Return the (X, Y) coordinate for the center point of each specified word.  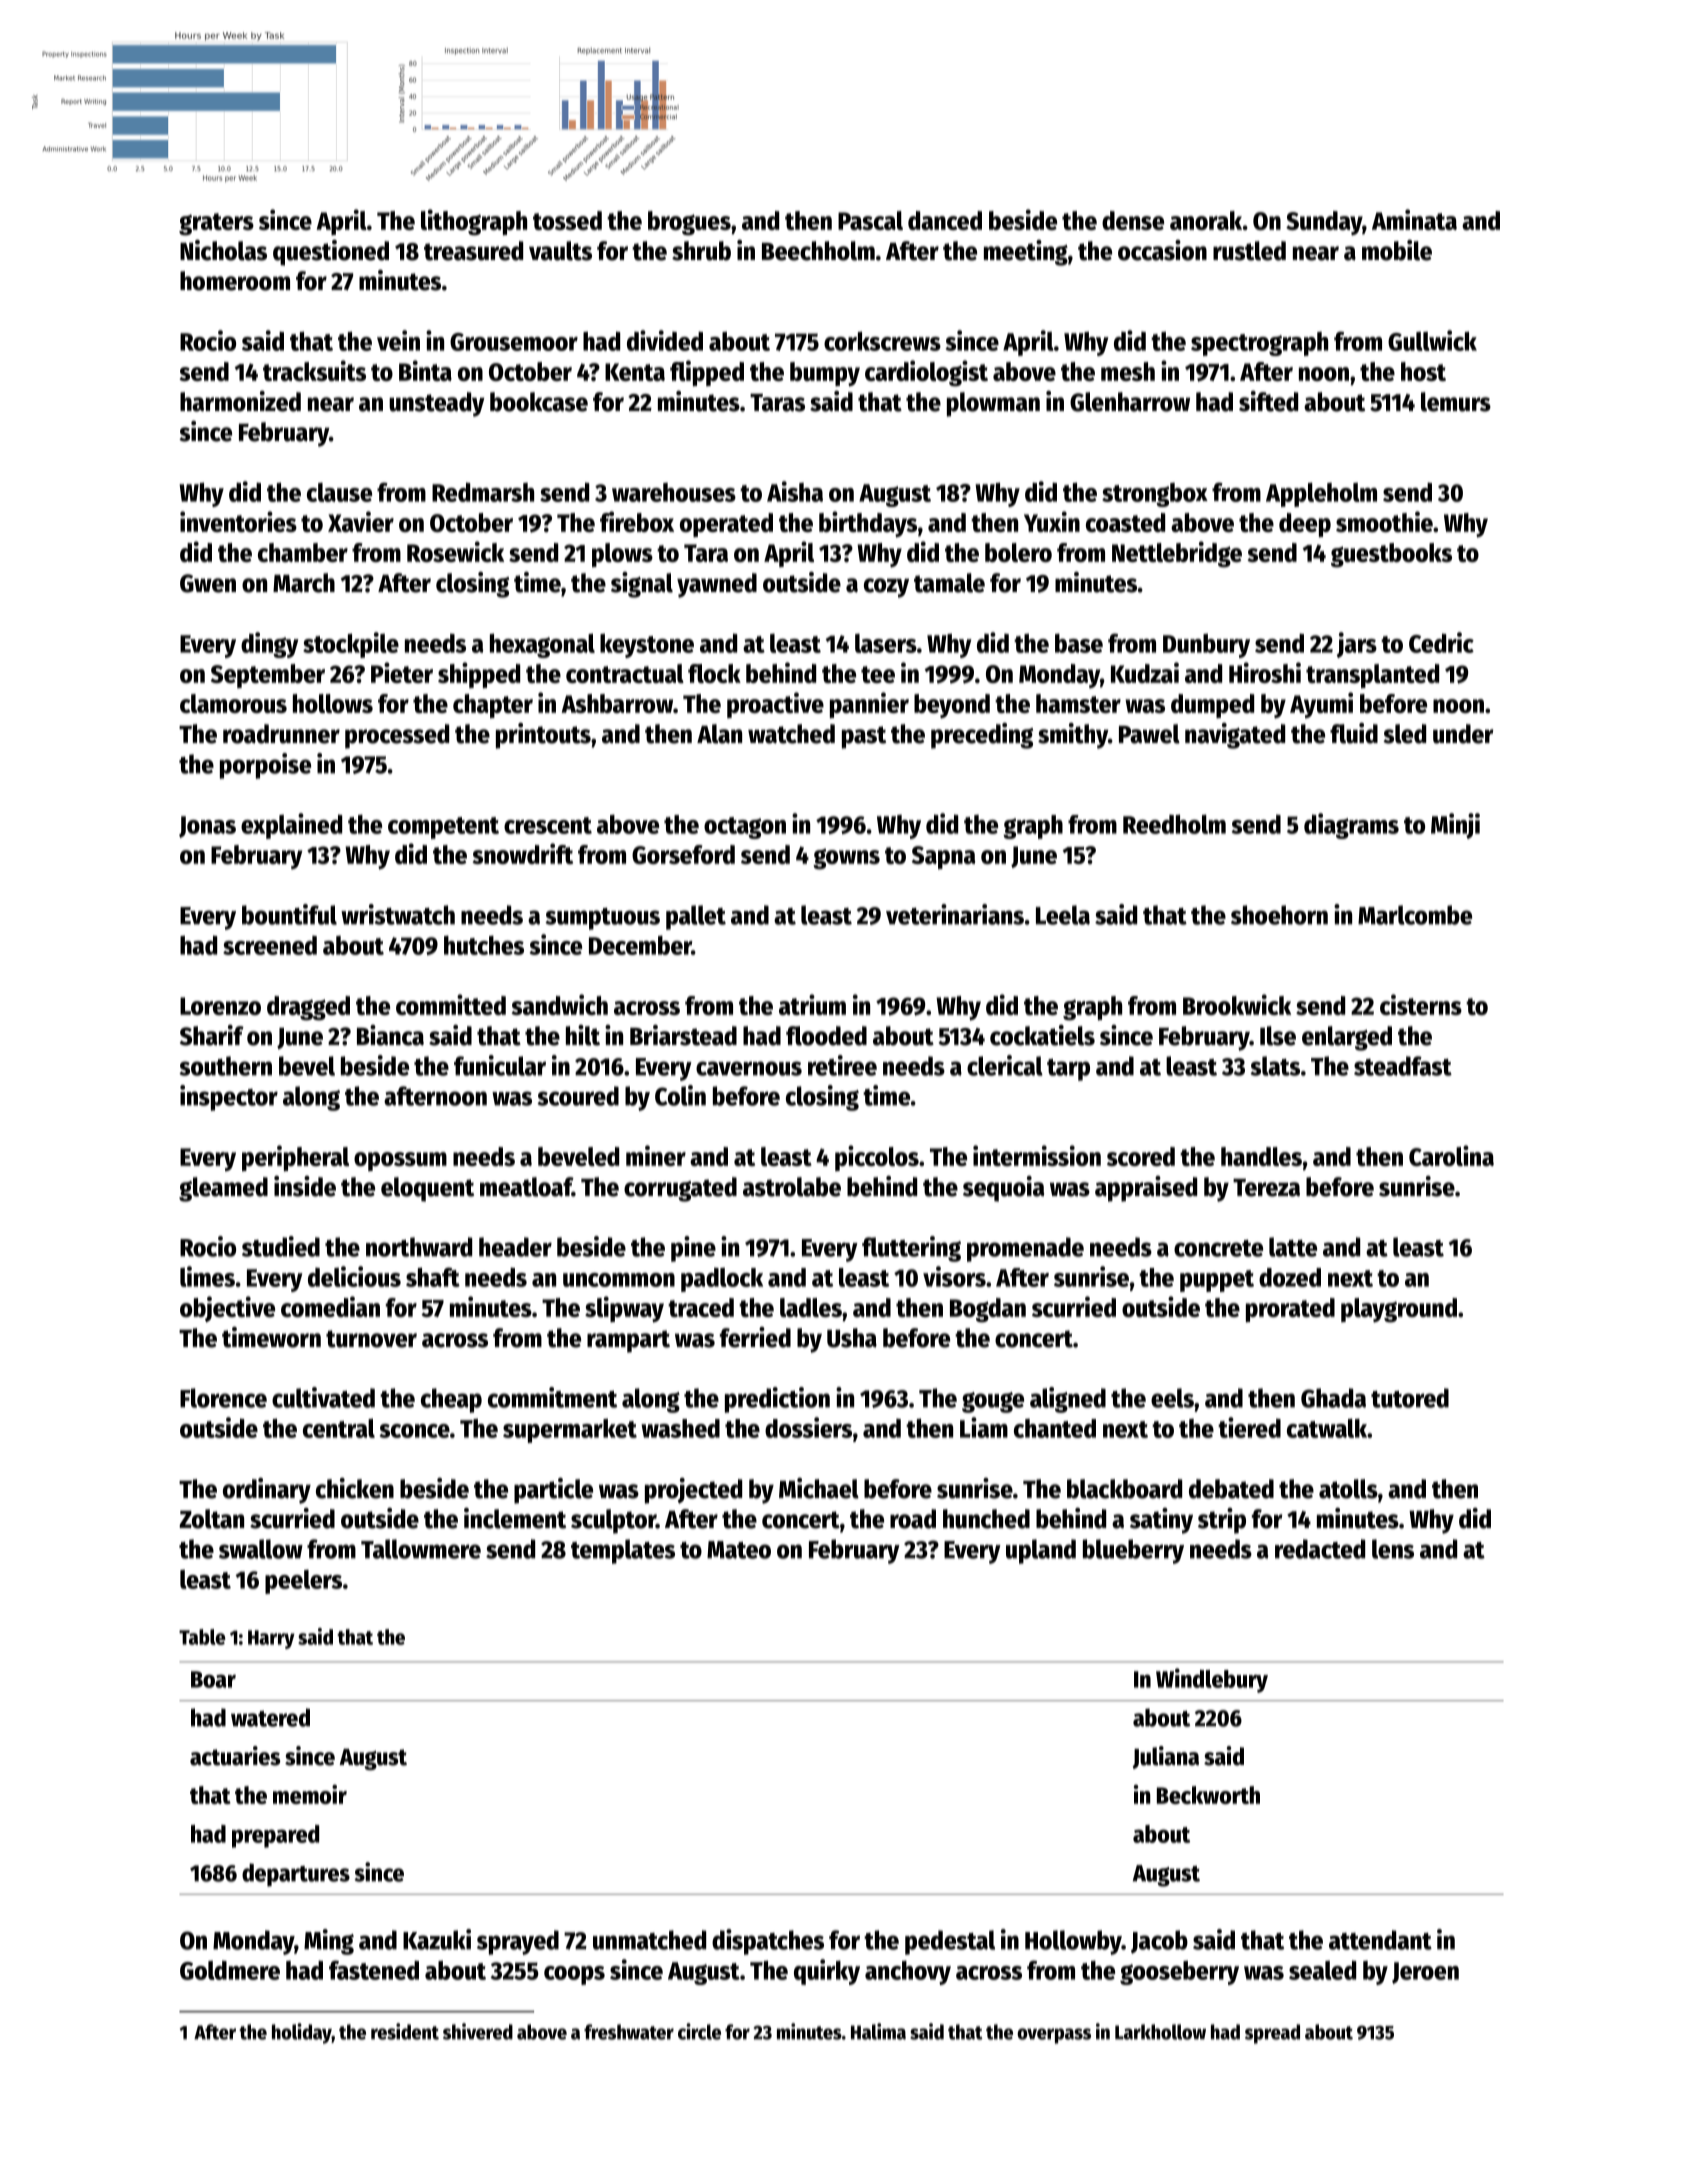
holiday (302, 2033)
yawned (717, 585)
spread (1272, 2034)
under (1463, 734)
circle (699, 2031)
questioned (331, 253)
